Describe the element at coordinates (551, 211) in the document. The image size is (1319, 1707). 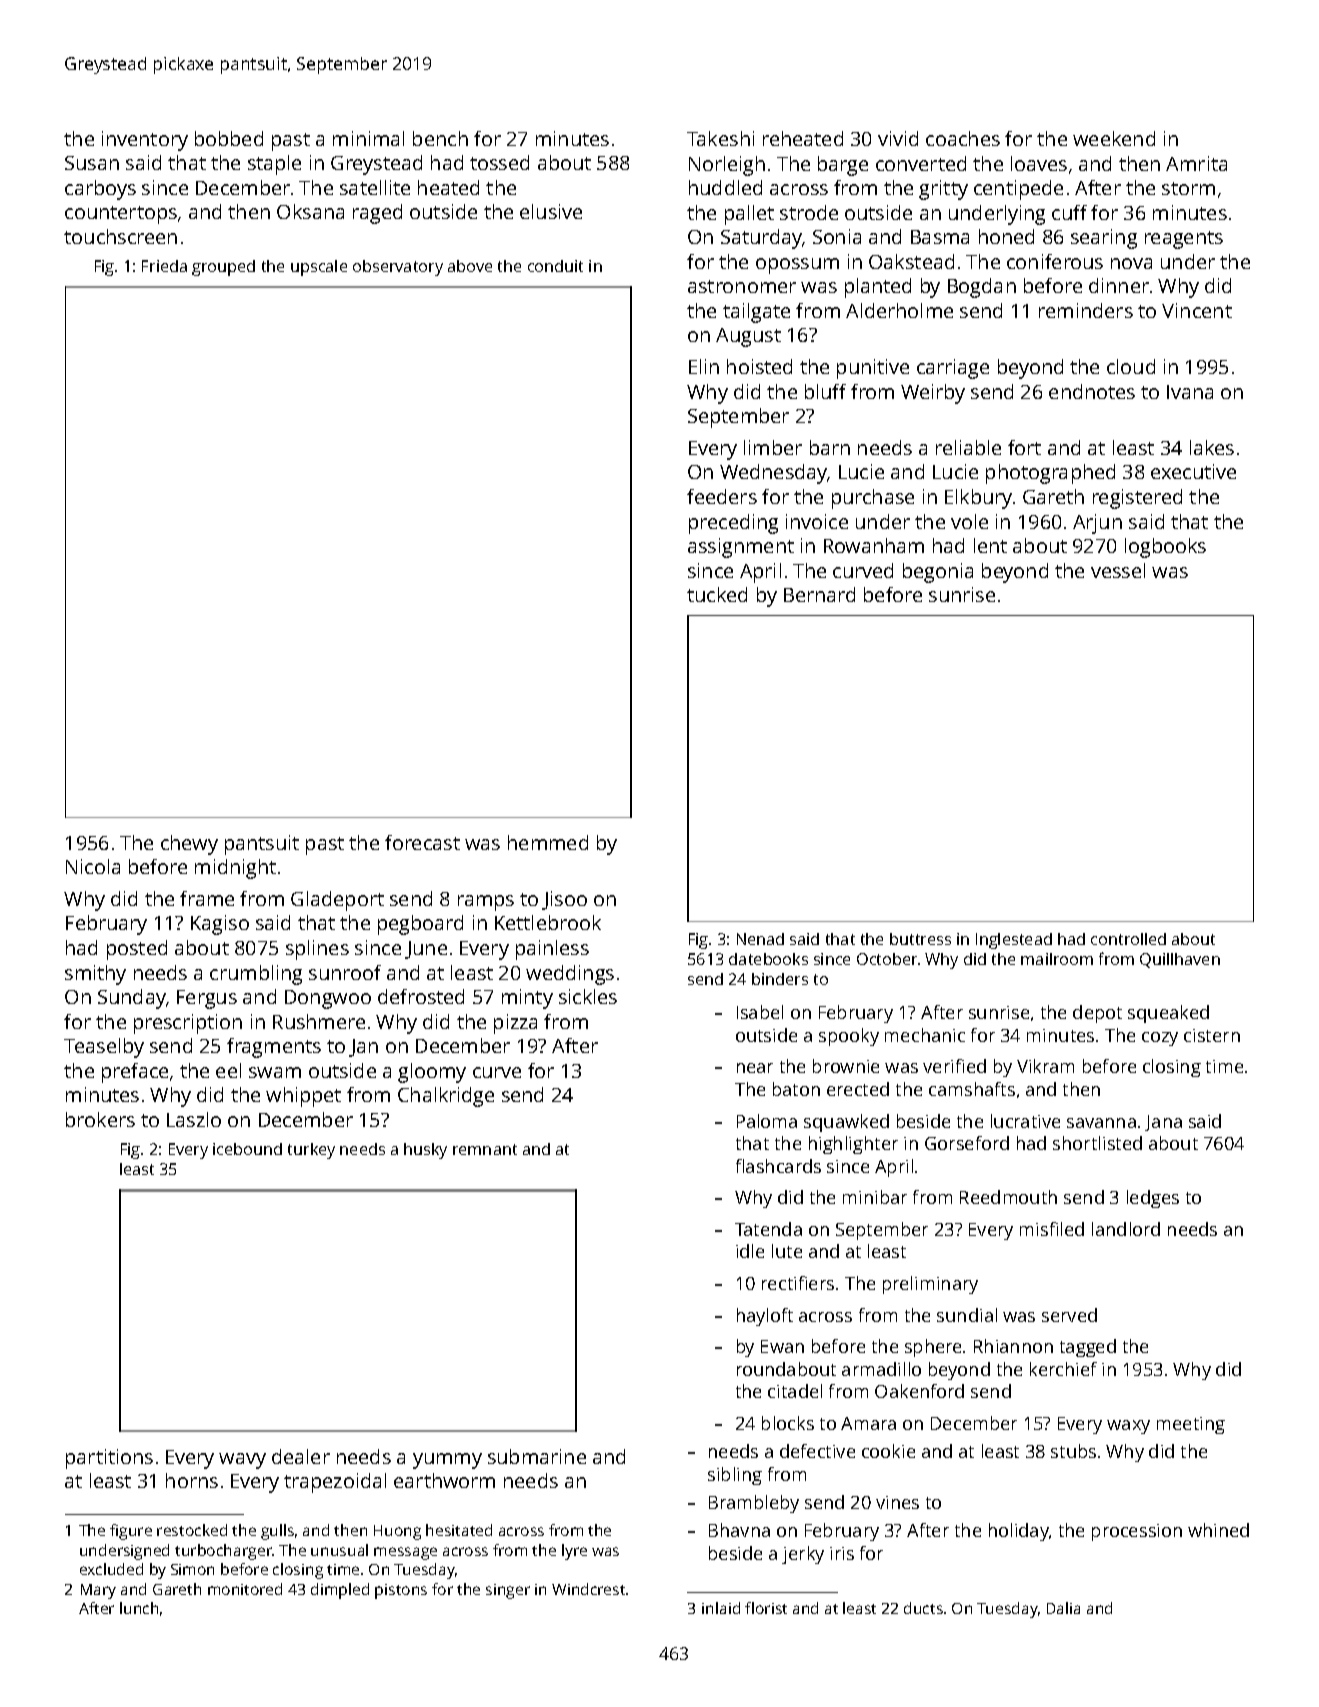
I see `elusive` at that location.
